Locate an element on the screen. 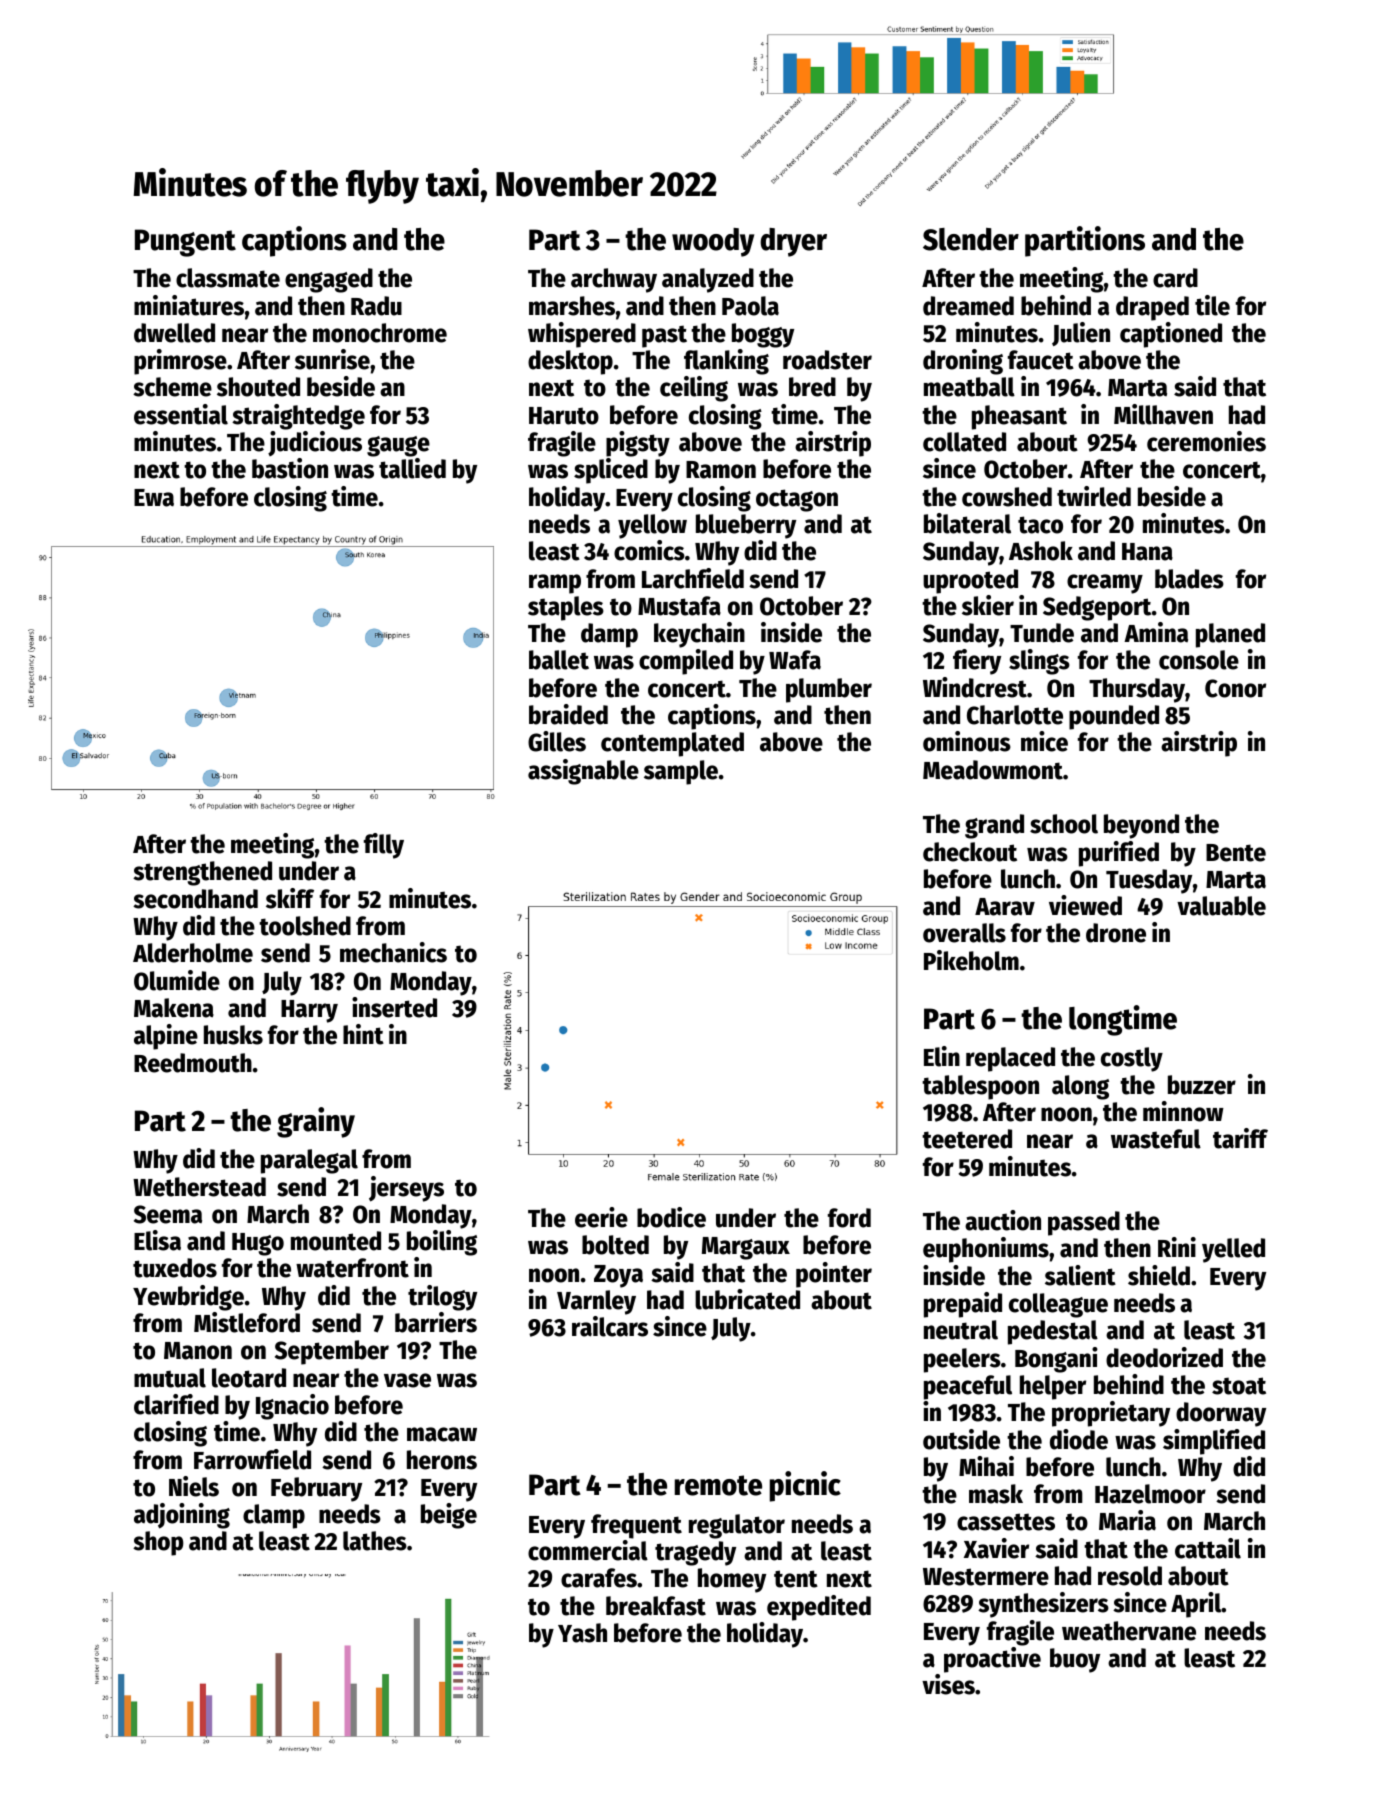 This screenshot has width=1400, height=1812. Gilles is located at coordinates (557, 741).
